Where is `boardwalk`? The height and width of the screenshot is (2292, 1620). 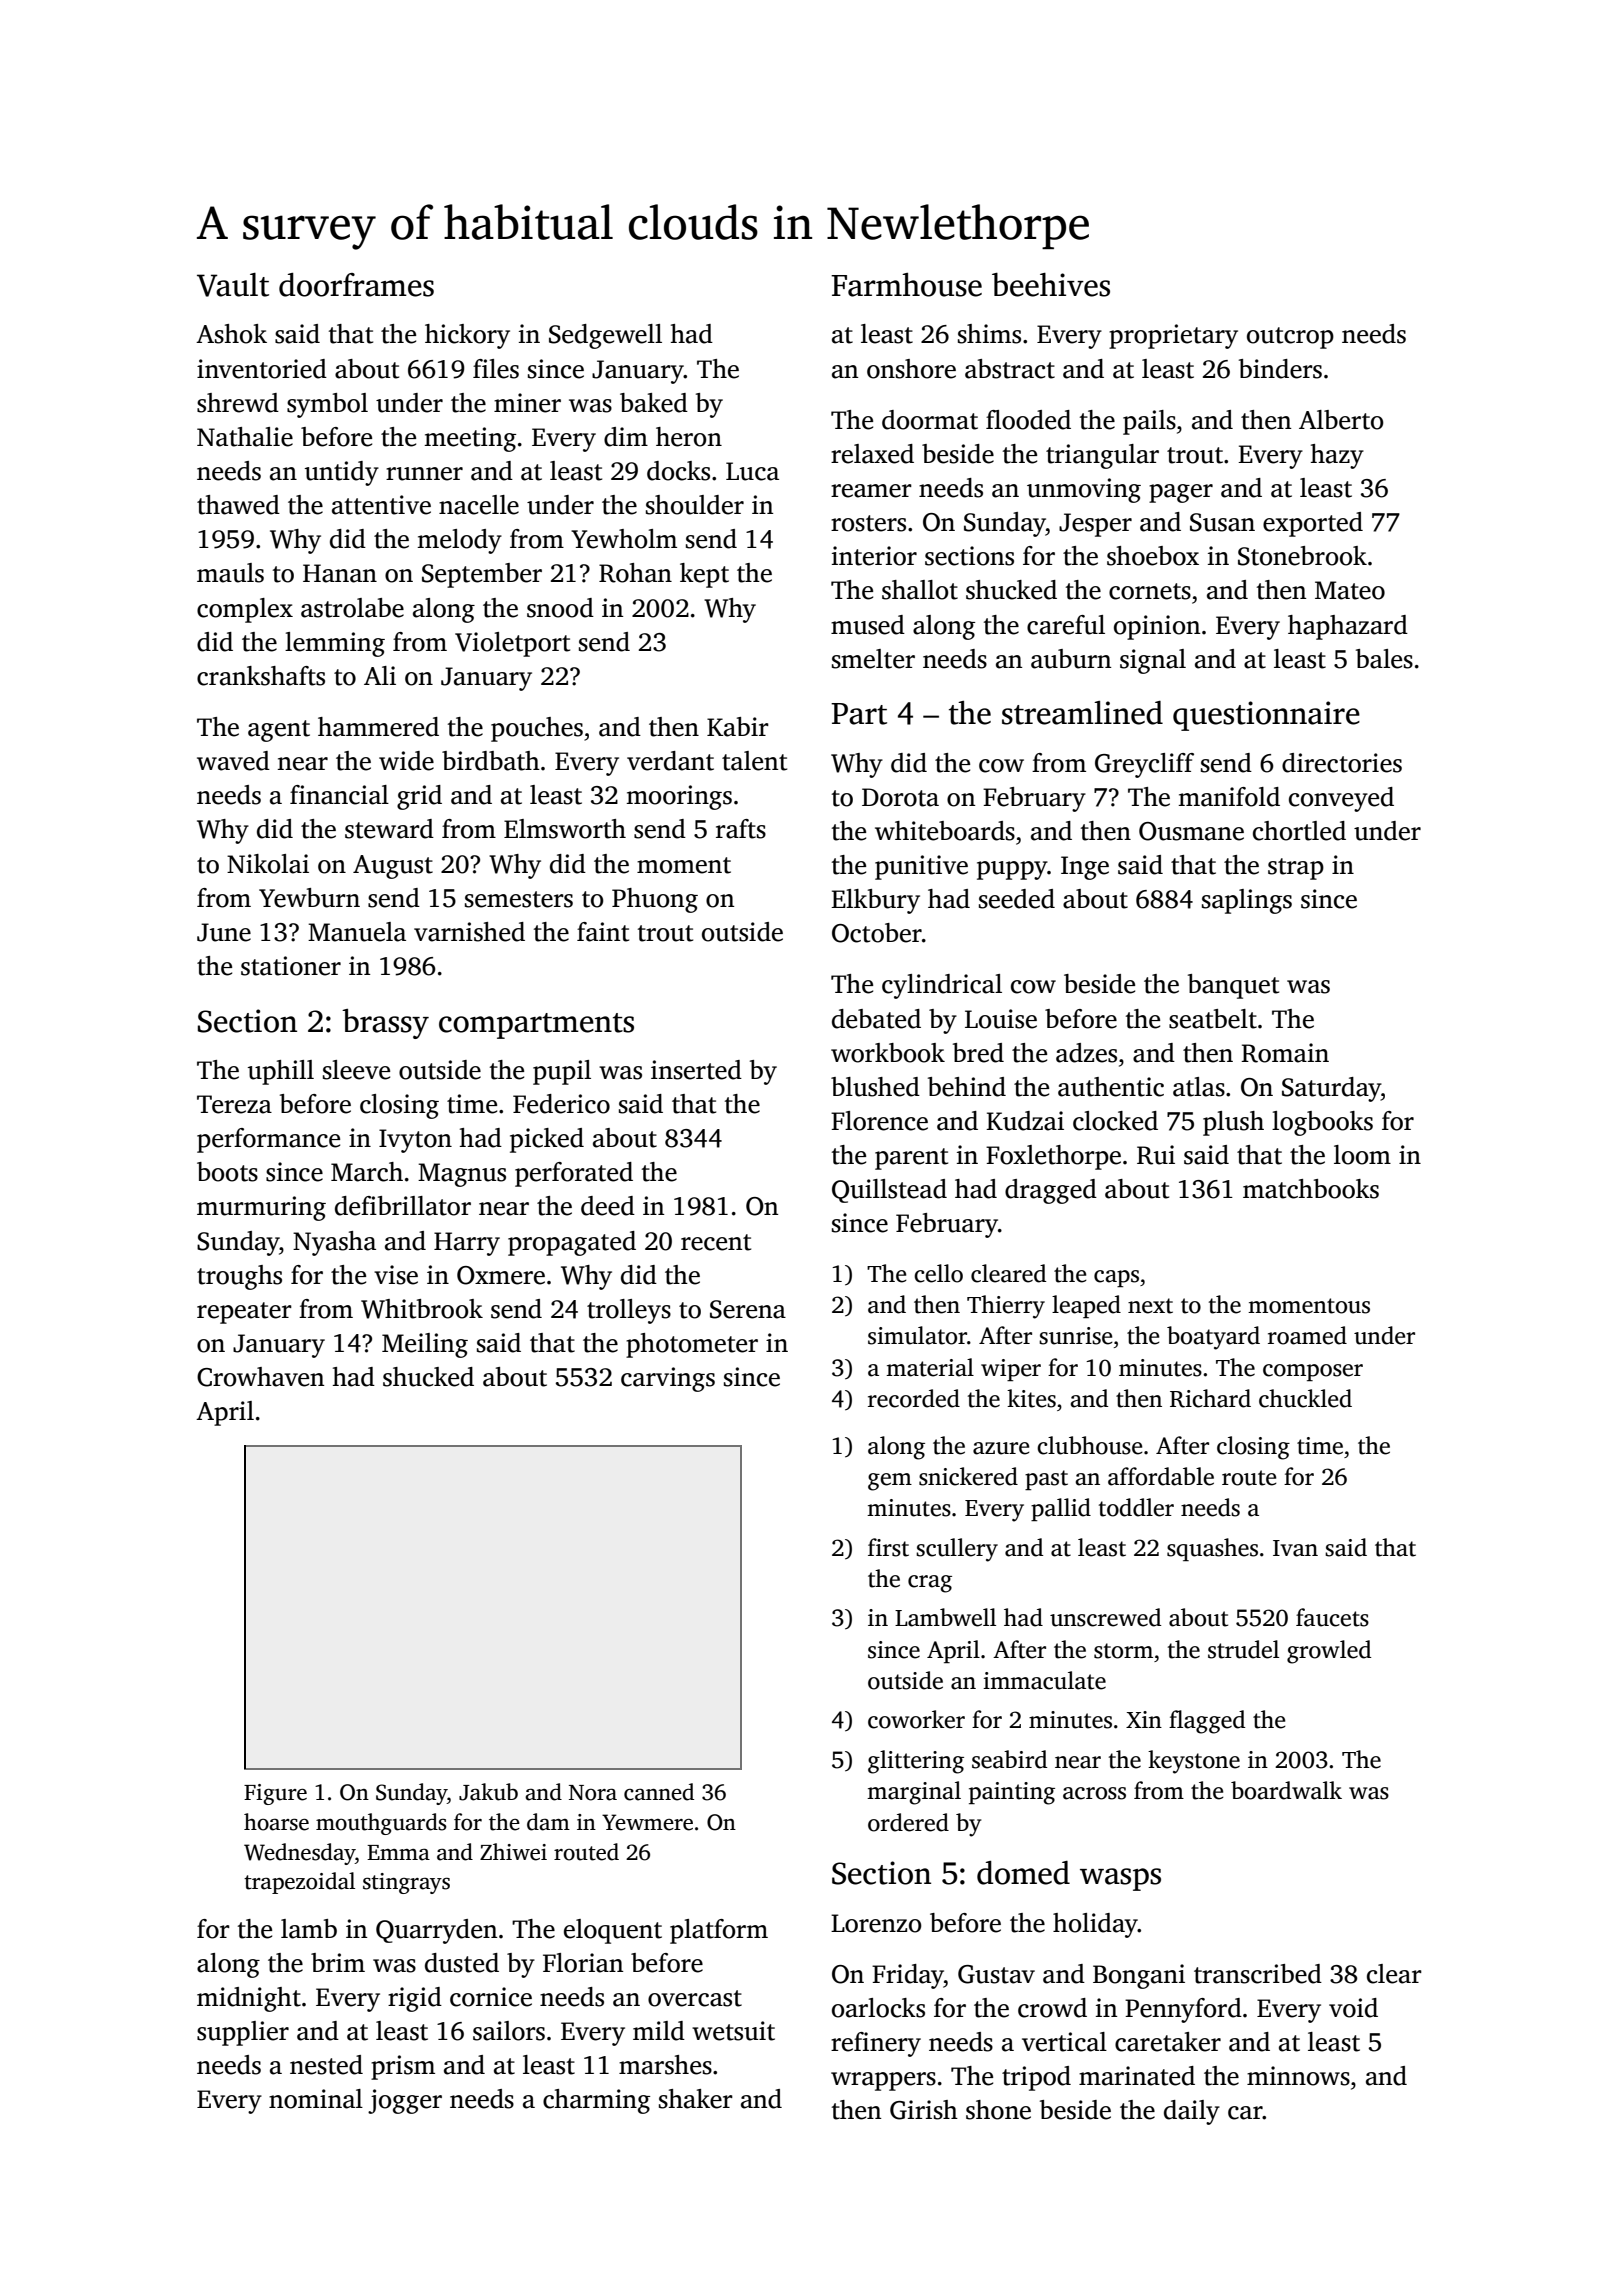
boardwalk is located at coordinates (1286, 1790).
